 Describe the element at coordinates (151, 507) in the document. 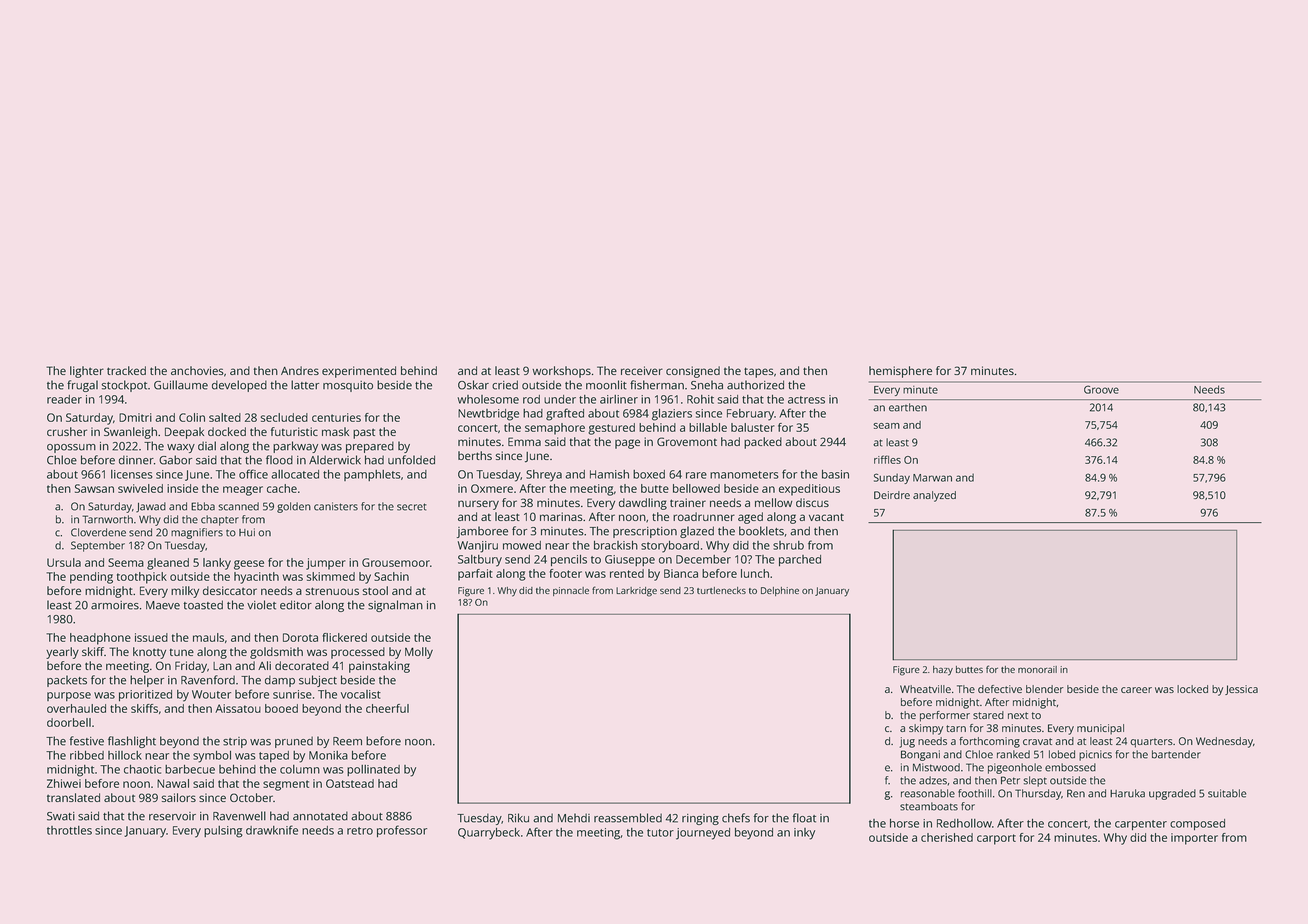

I see `Jawad` at that location.
